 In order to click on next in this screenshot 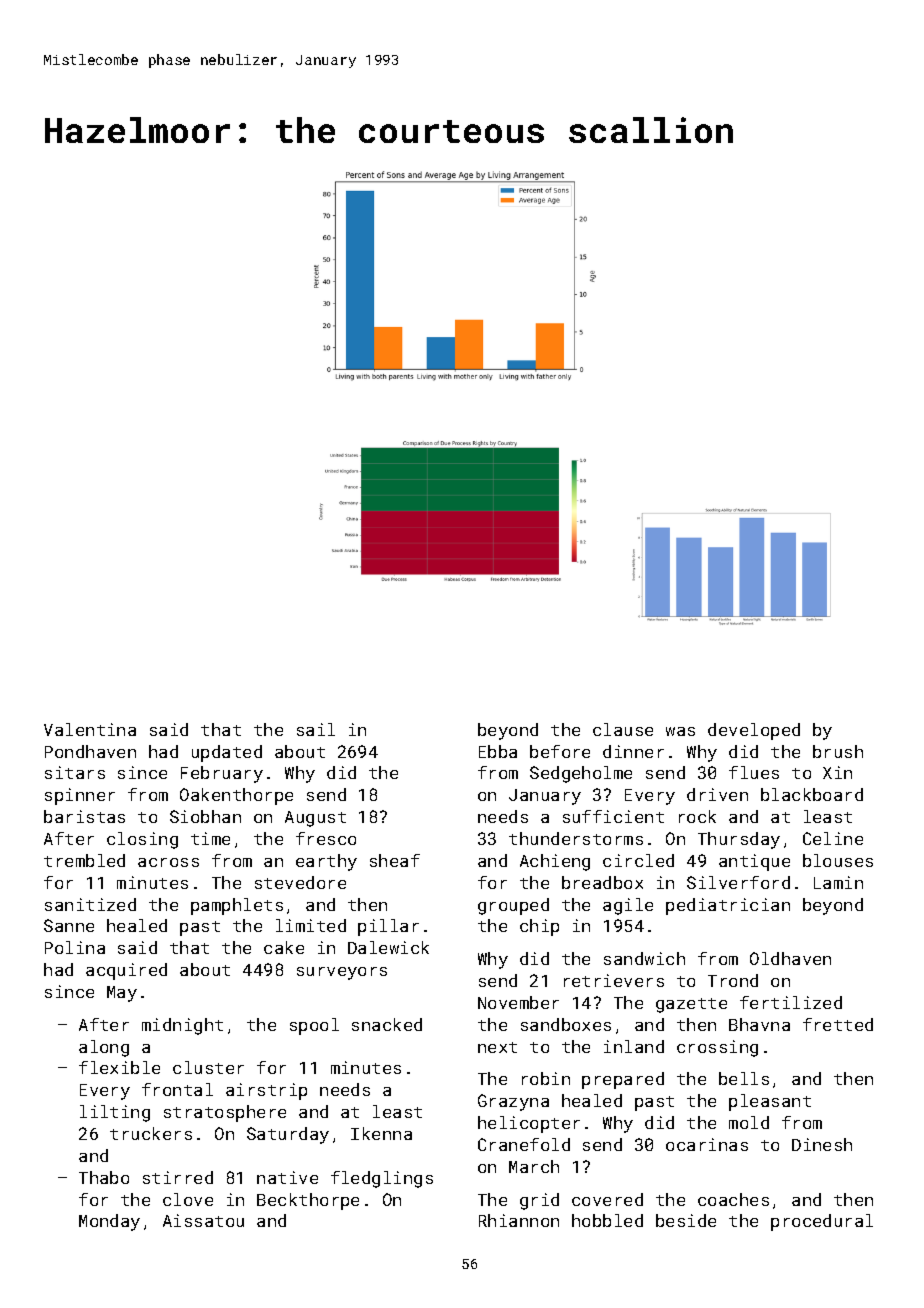, I will do `click(497, 1047)`.
